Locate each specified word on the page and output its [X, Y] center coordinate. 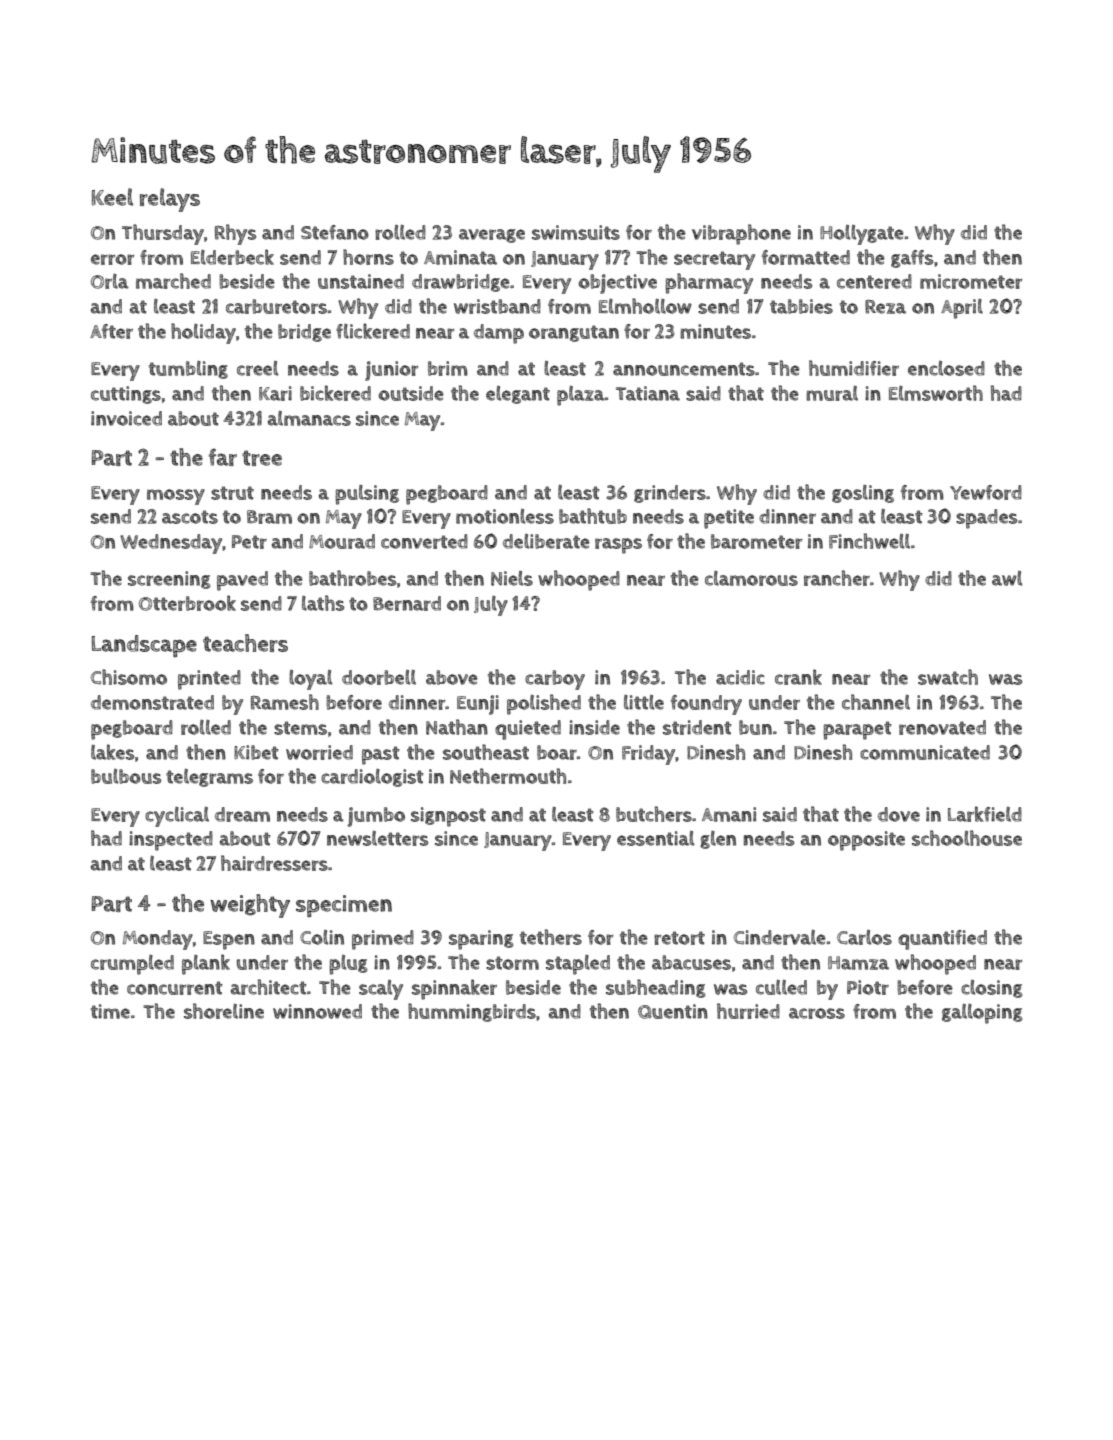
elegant [518, 395]
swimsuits [576, 232]
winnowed [317, 1011]
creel [257, 368]
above [452, 677]
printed [209, 680]
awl [1007, 578]
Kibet [256, 752]
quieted [528, 730]
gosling [863, 494]
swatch [948, 677]
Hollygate [862, 235]
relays [170, 200]
